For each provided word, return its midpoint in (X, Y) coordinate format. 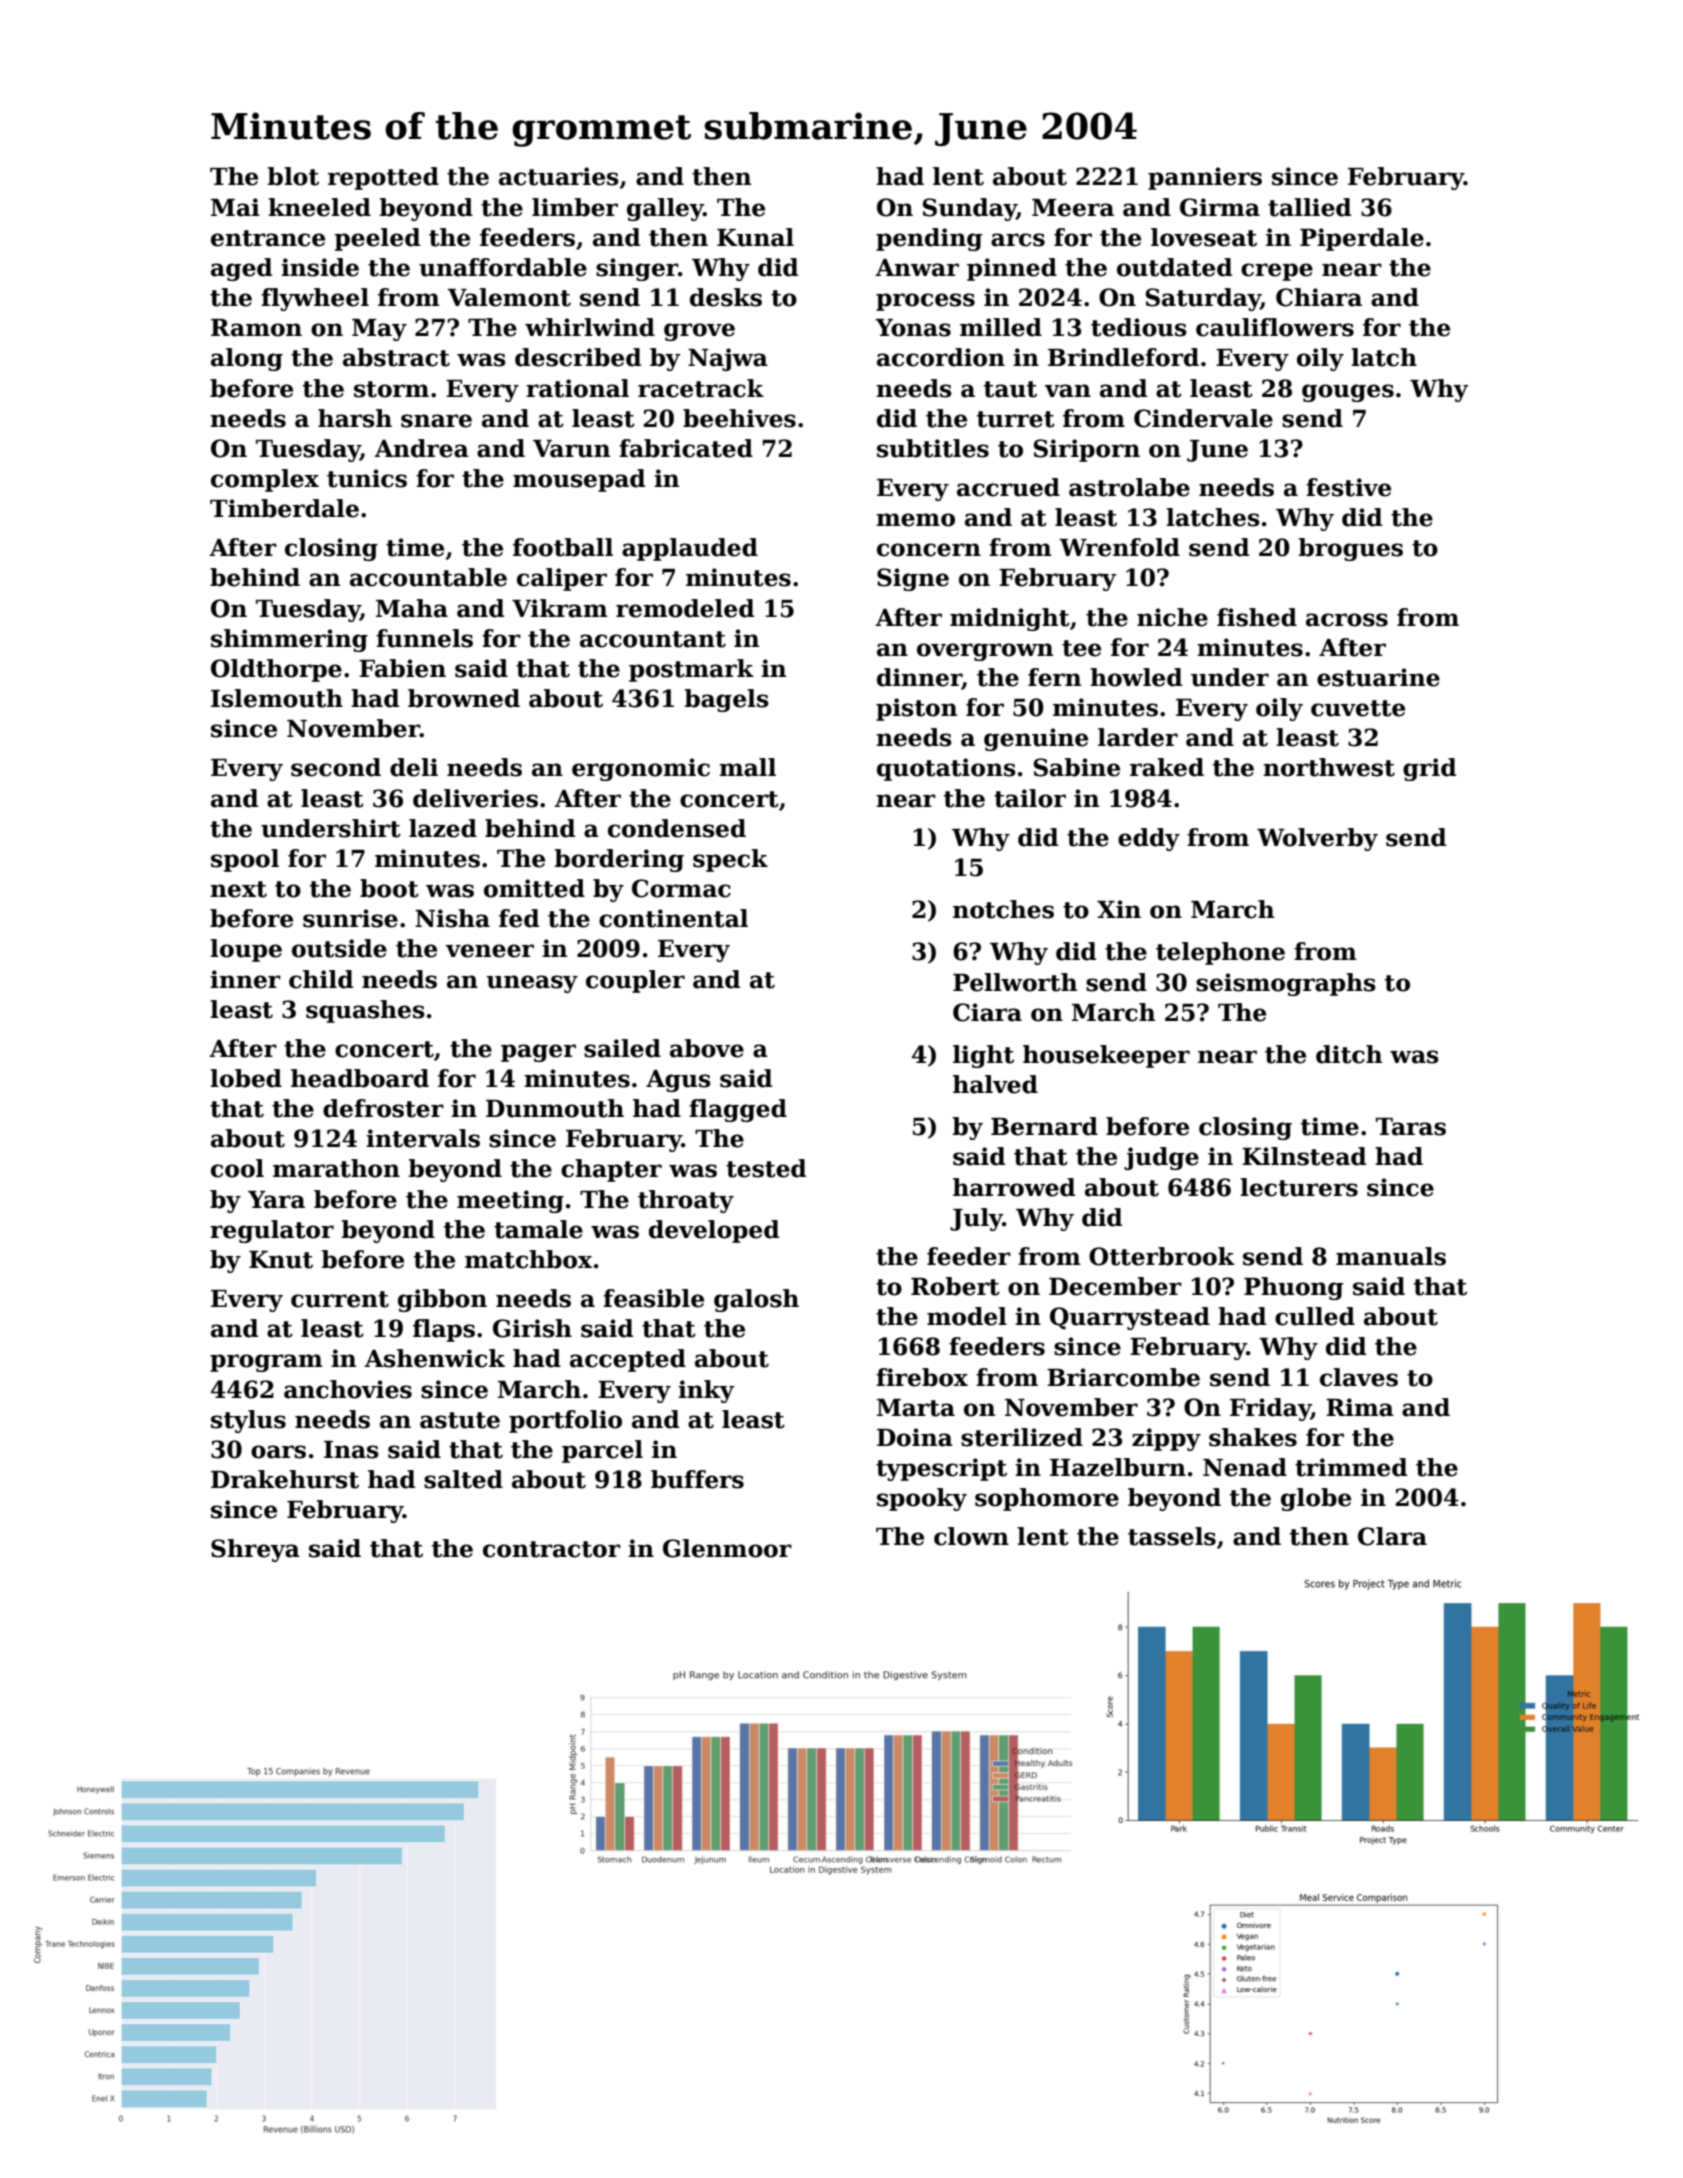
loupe (246, 950)
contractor (552, 1549)
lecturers (1299, 1187)
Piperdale (1362, 239)
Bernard (1044, 1126)
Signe (913, 579)
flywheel (315, 299)
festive (1348, 487)
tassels (1172, 1536)
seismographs (1286, 984)
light (983, 1056)
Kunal (755, 237)
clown (971, 1536)
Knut (281, 1260)
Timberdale (284, 508)
